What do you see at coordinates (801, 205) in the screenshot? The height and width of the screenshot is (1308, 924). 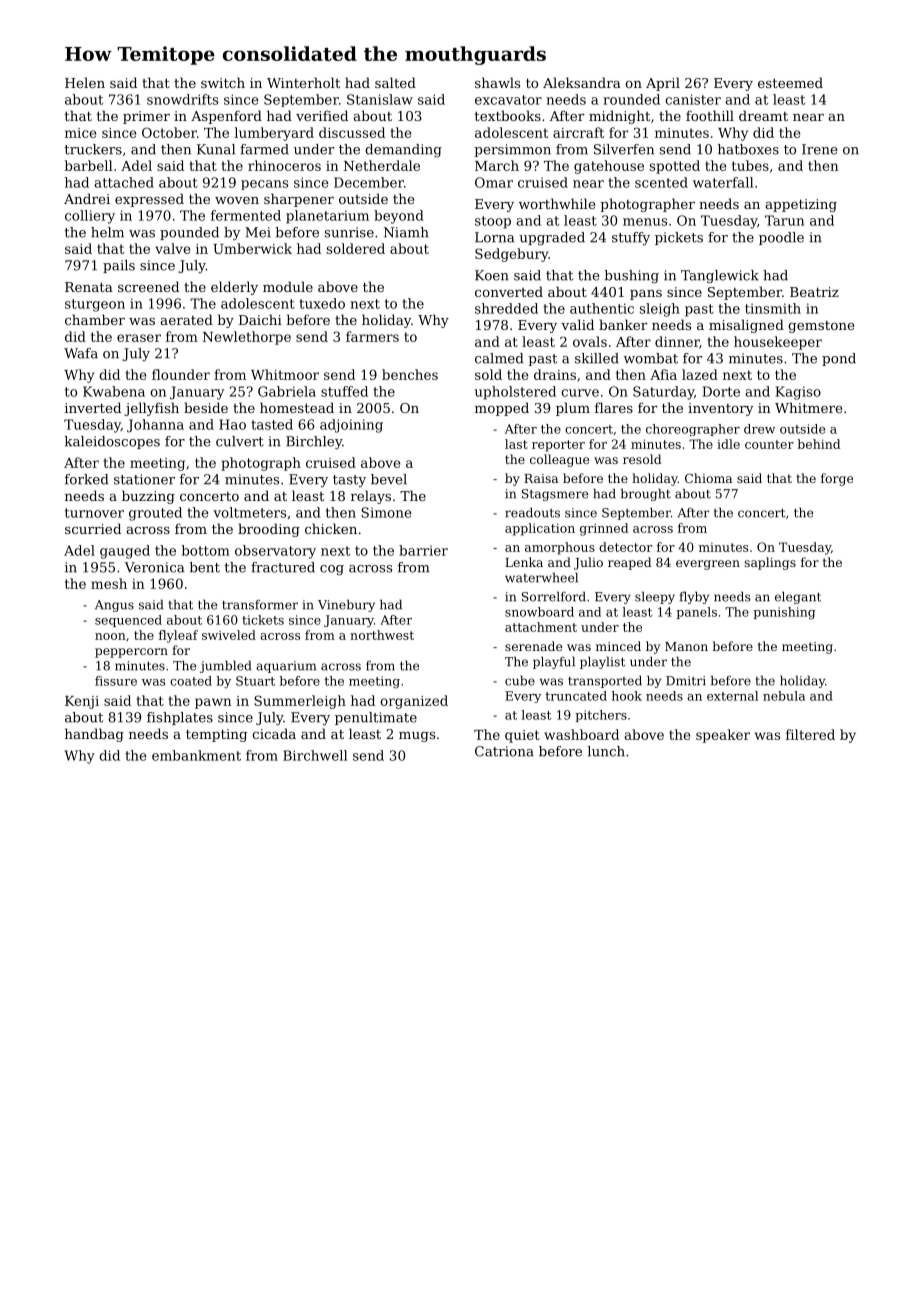 I see `appetizing` at bounding box center [801, 205].
